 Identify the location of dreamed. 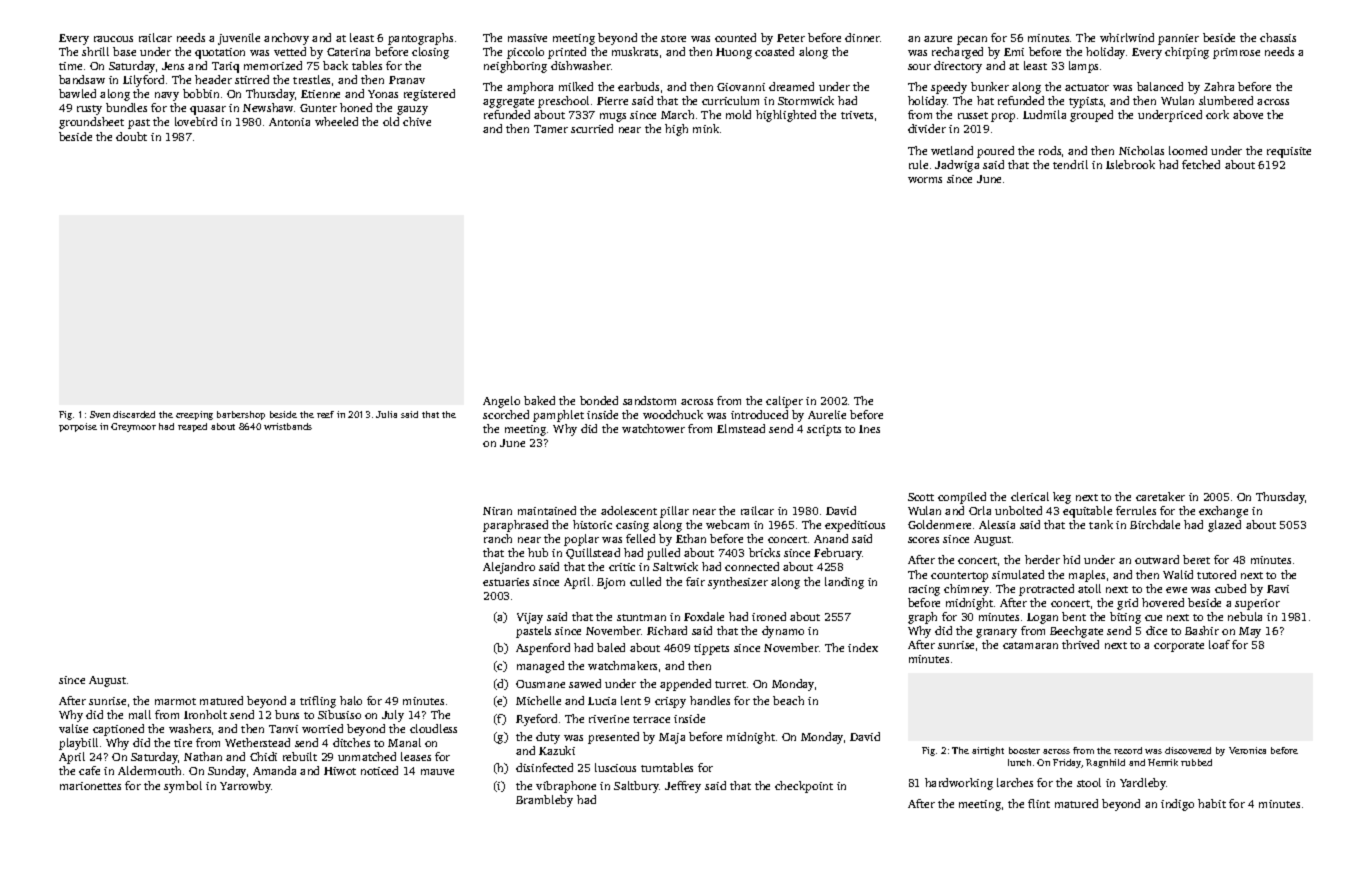
(791, 86).
